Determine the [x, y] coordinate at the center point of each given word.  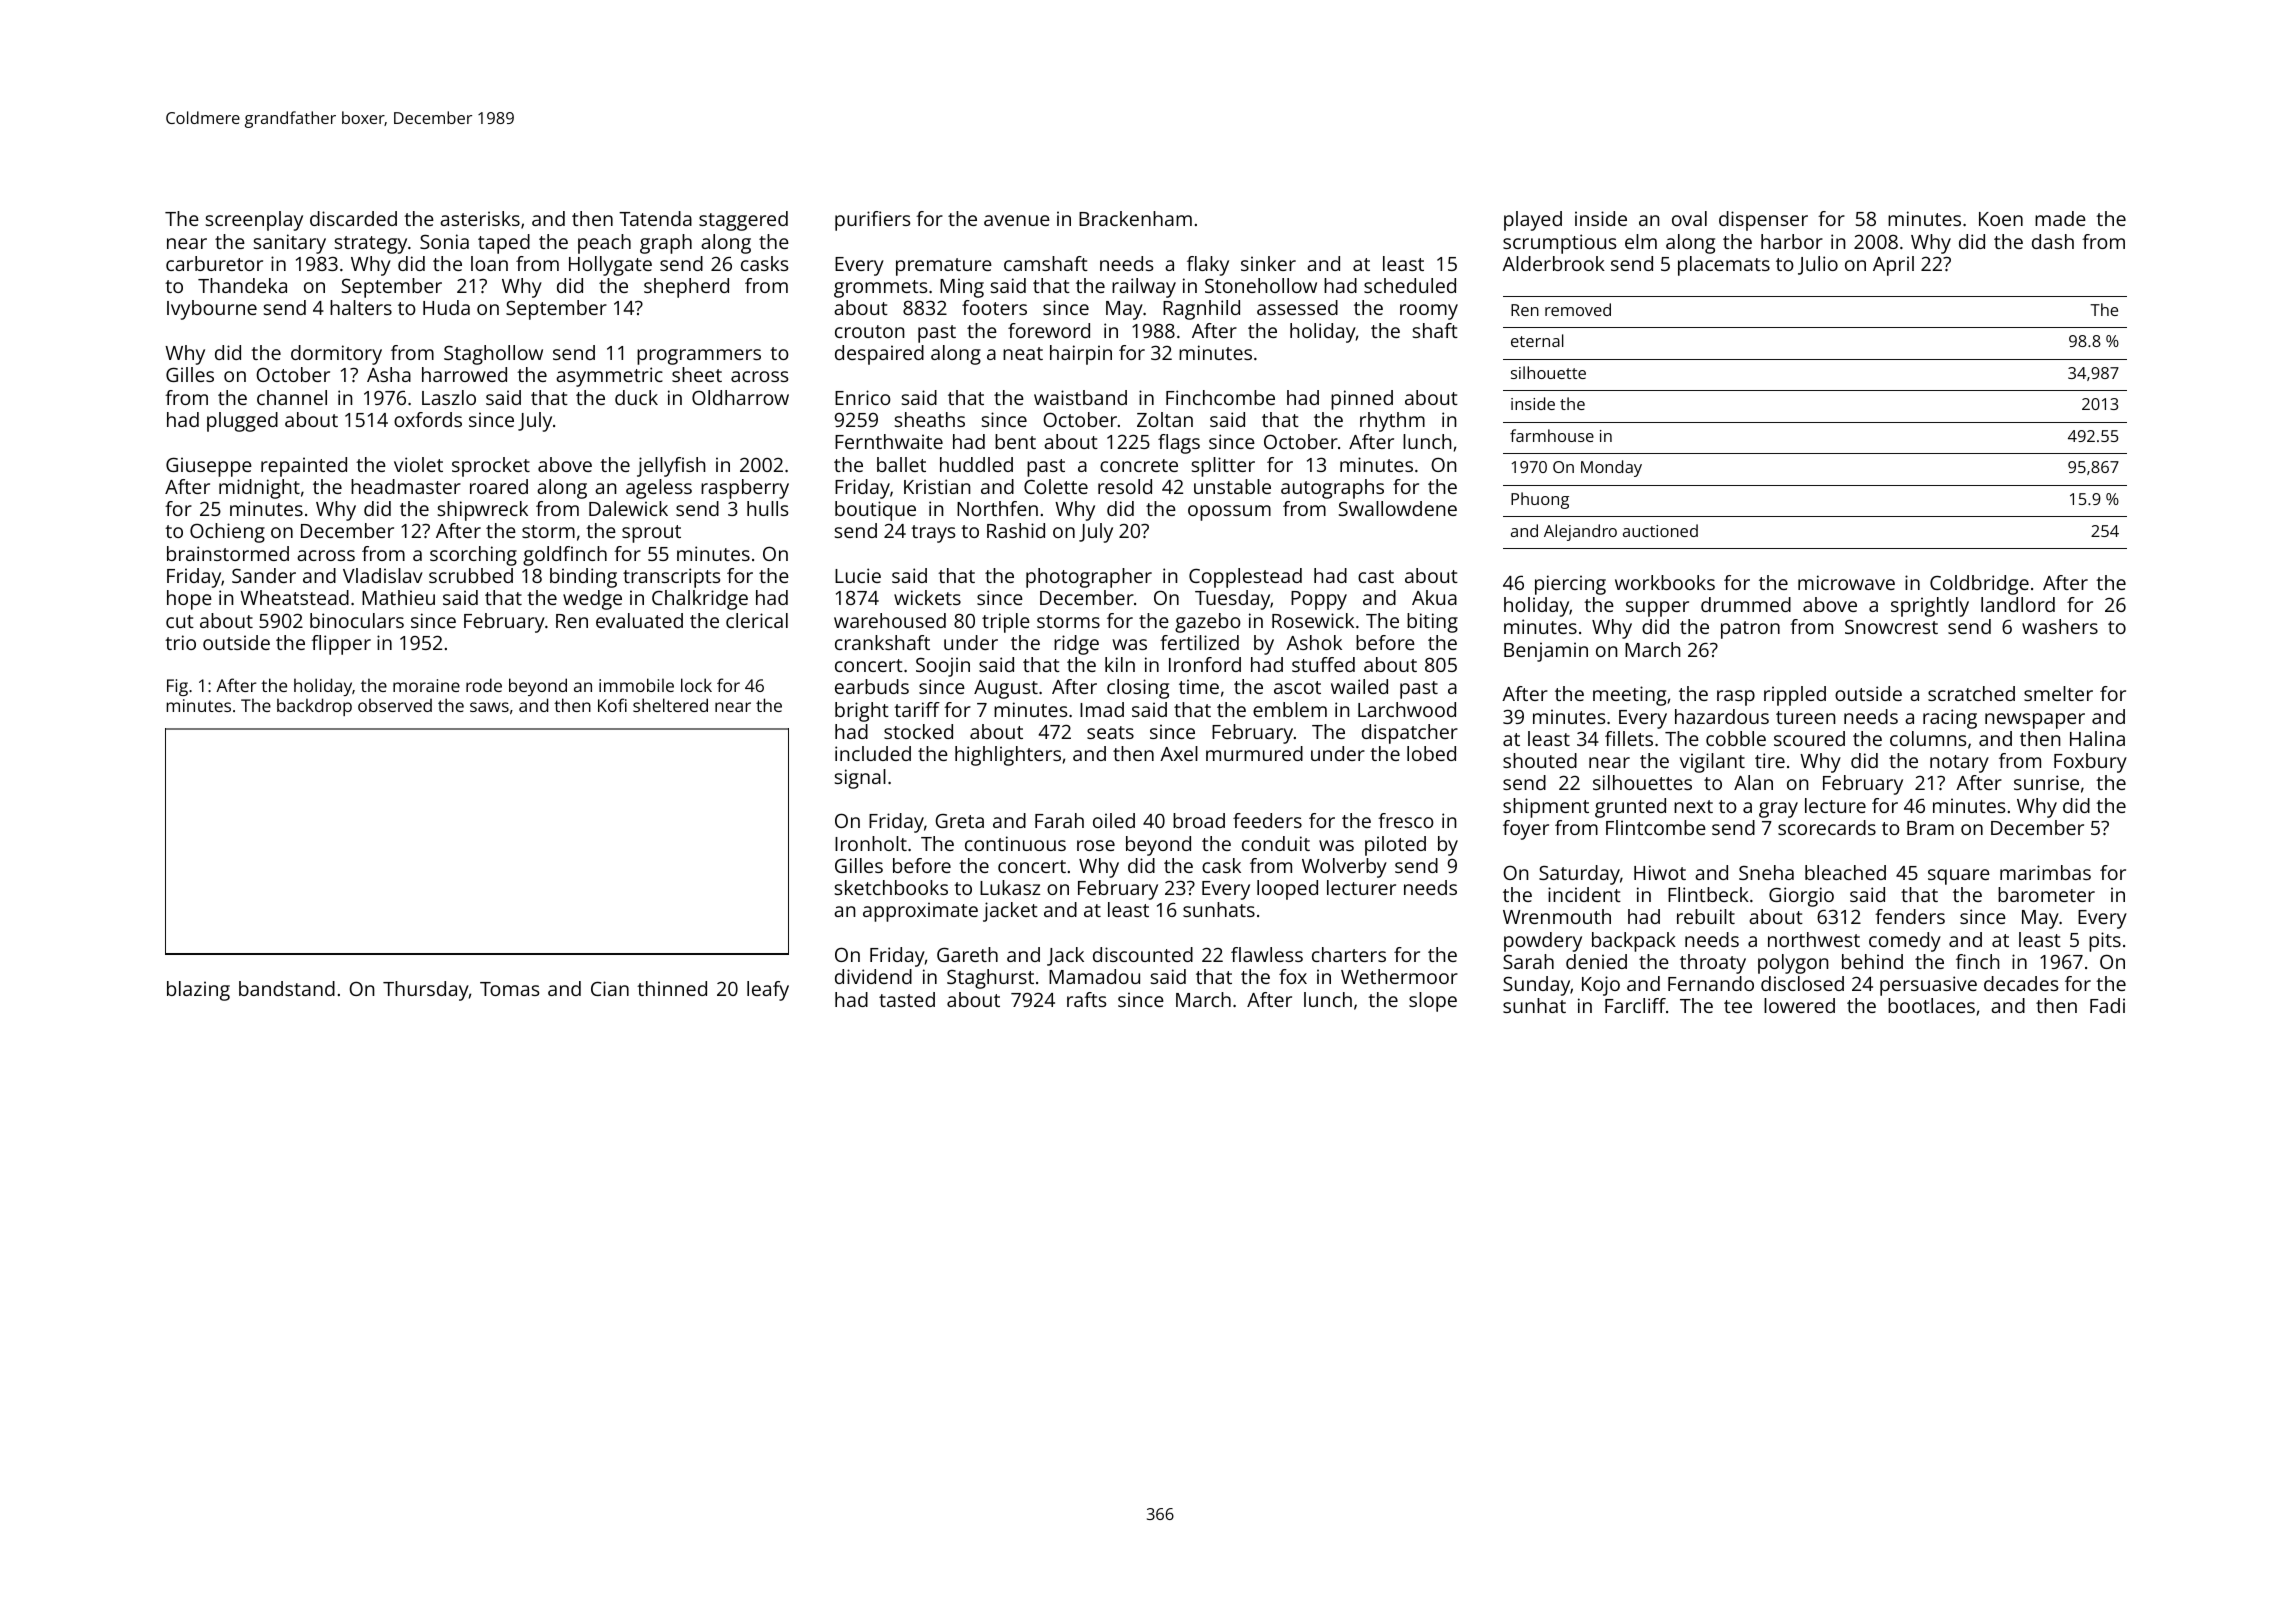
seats [1110, 732]
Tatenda [655, 218]
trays [933, 534]
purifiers [872, 221]
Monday [1611, 468]
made [2060, 218]
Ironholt [871, 843]
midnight [259, 489]
